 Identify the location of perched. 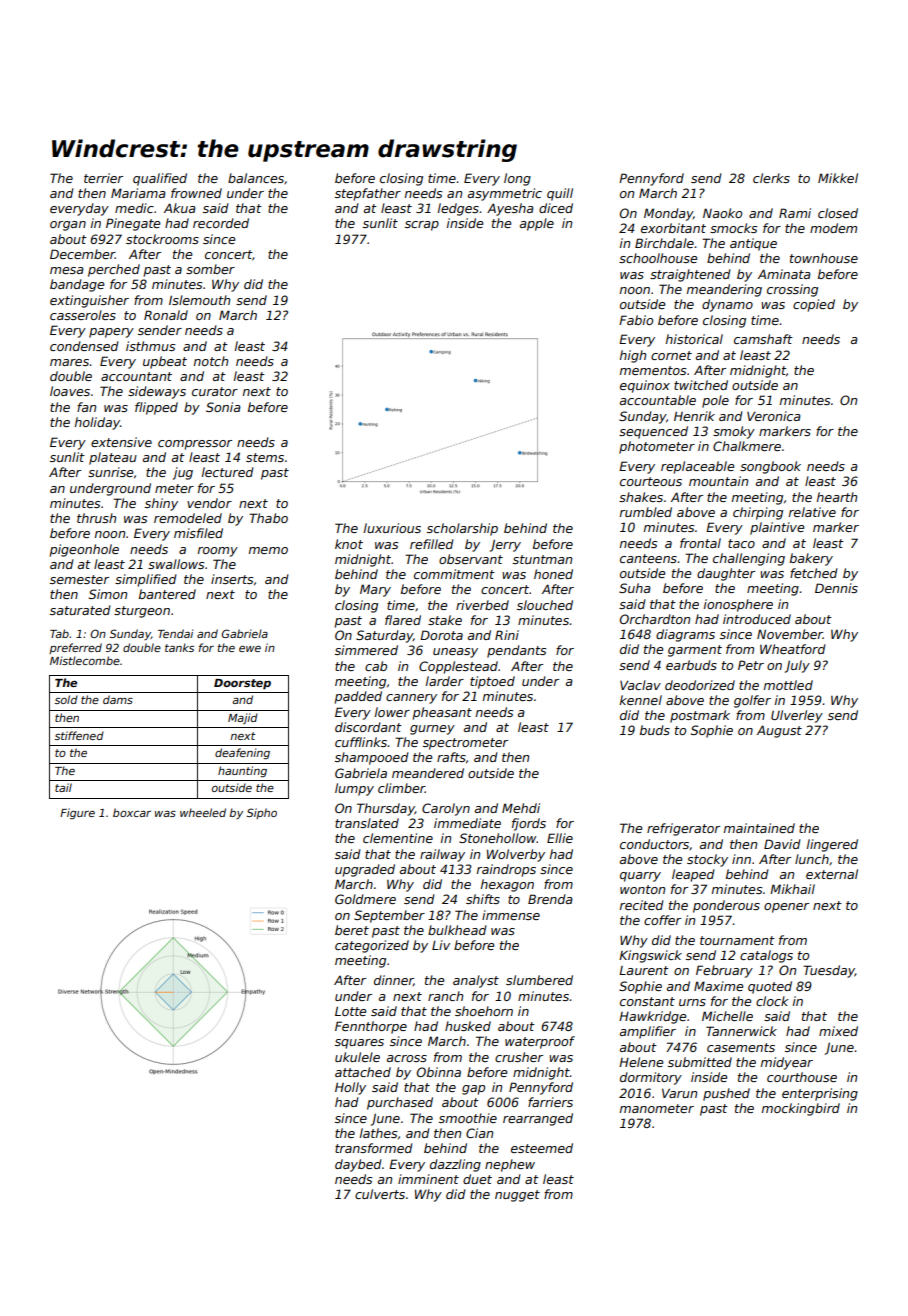
(114, 270).
